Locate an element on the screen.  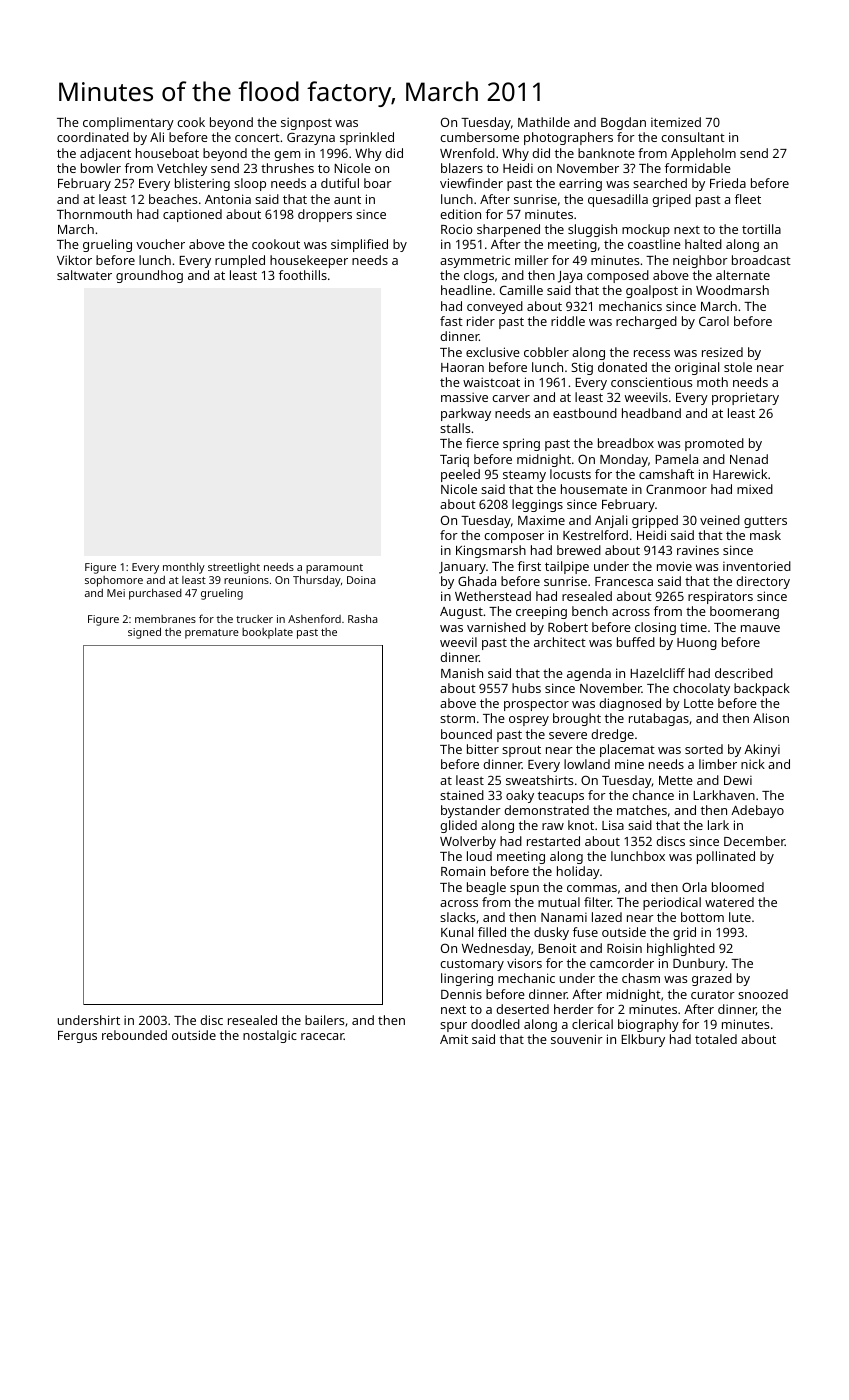
Grazyna is located at coordinates (311, 138).
